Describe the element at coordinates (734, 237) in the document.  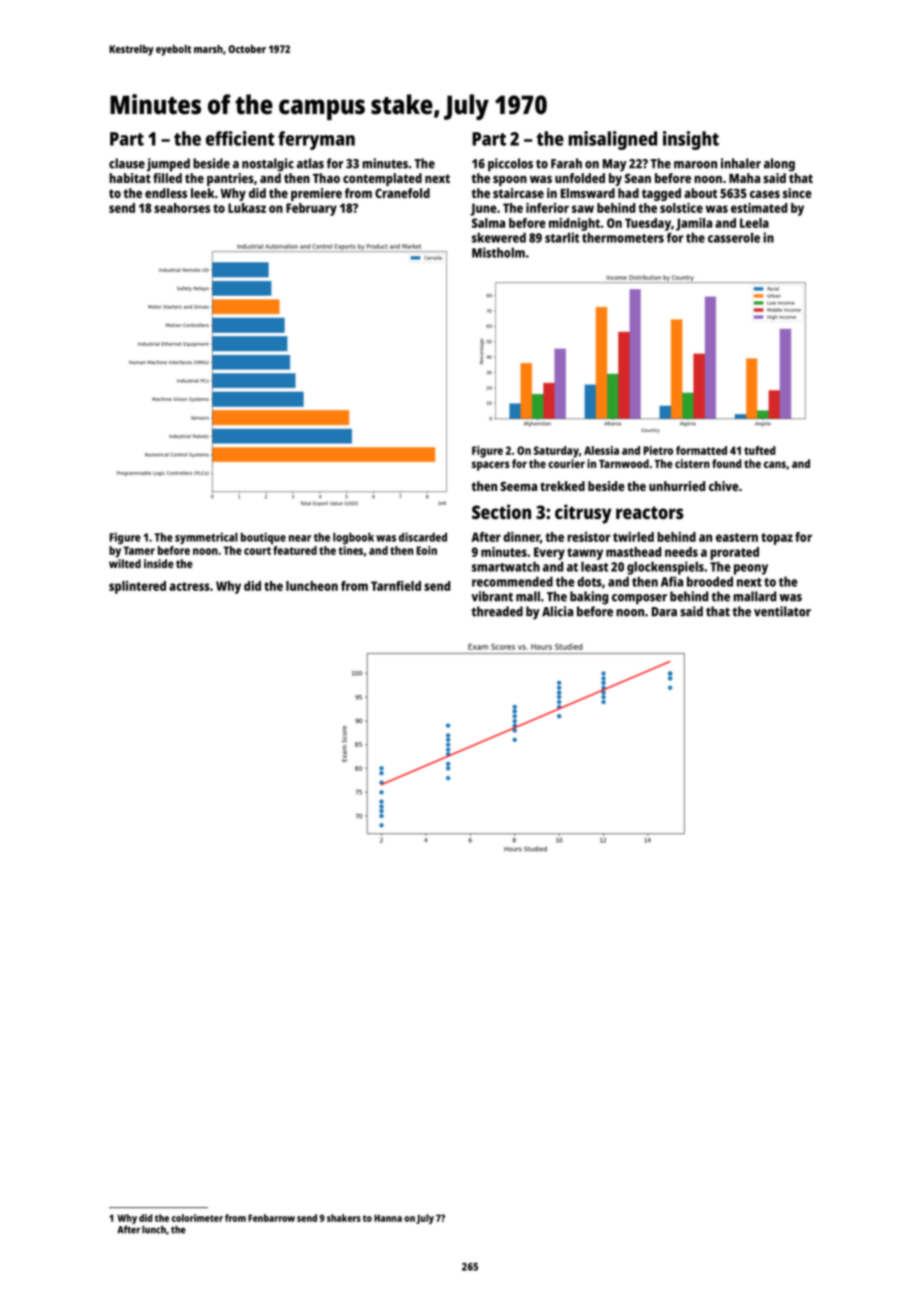
I see `casserole` at that location.
